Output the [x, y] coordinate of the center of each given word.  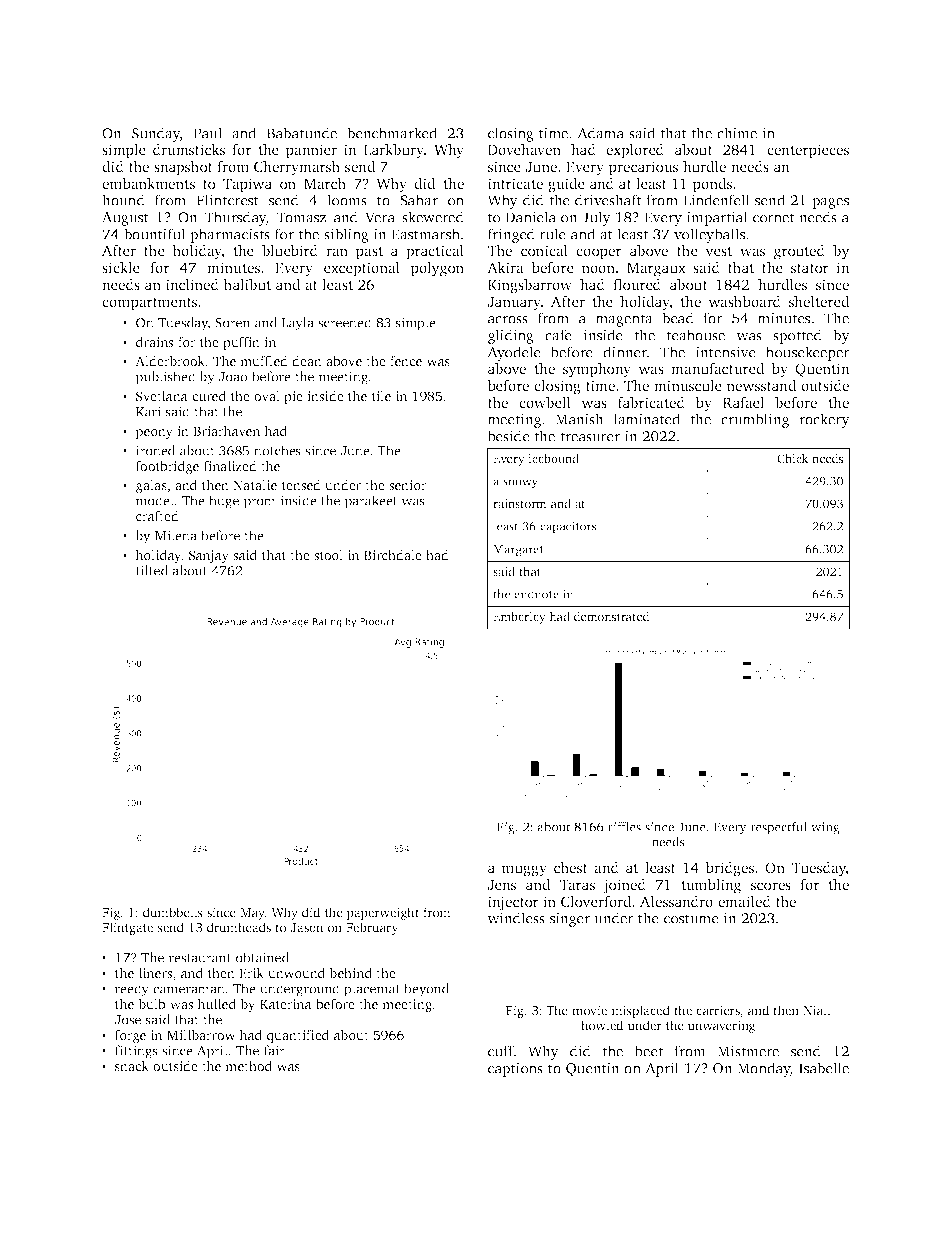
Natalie [255, 484]
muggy [524, 871]
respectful [779, 828]
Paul [207, 133]
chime [737, 133]
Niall [817, 1010]
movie [589, 1010]
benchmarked [392, 133]
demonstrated [612, 616]
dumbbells [173, 912]
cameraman [189, 990]
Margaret [518, 551]
